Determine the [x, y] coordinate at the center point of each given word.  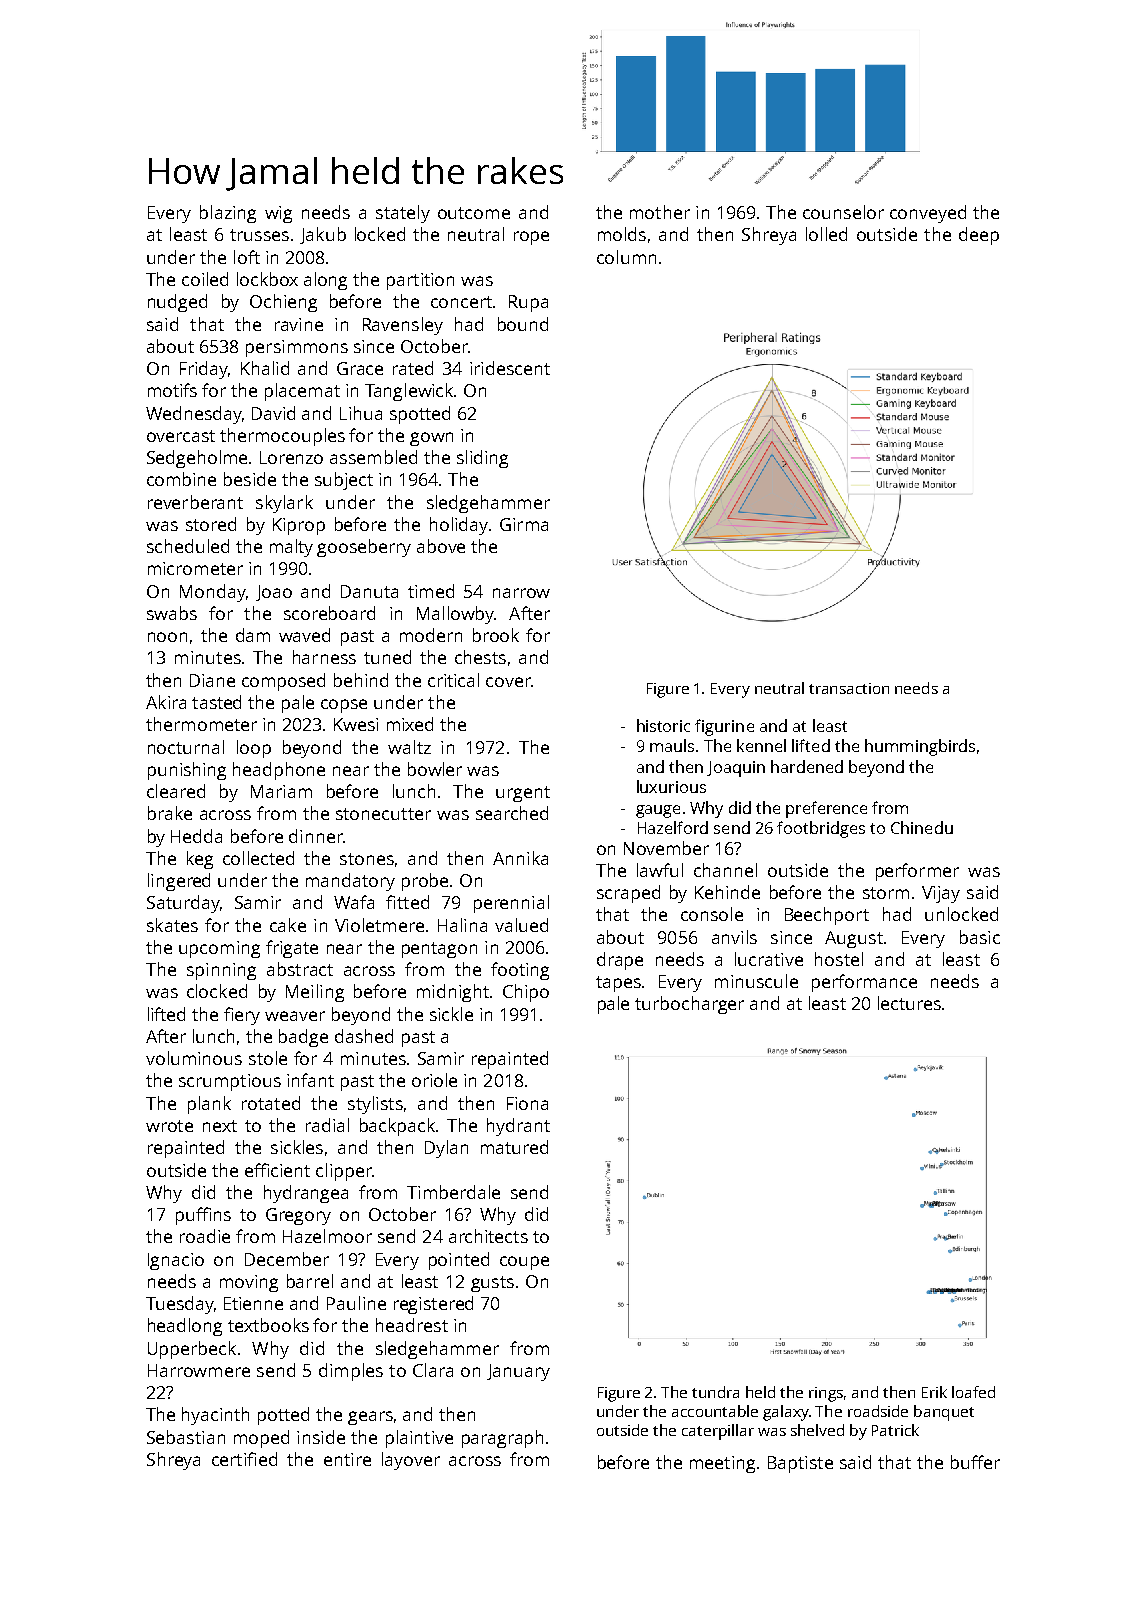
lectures [909, 1003]
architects [488, 1236]
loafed [973, 1392]
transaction [849, 688]
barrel [310, 1281]
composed [283, 682]
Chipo [526, 993]
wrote [169, 1126]
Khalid [265, 368]
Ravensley [403, 326]
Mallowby [455, 615]
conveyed [928, 214]
